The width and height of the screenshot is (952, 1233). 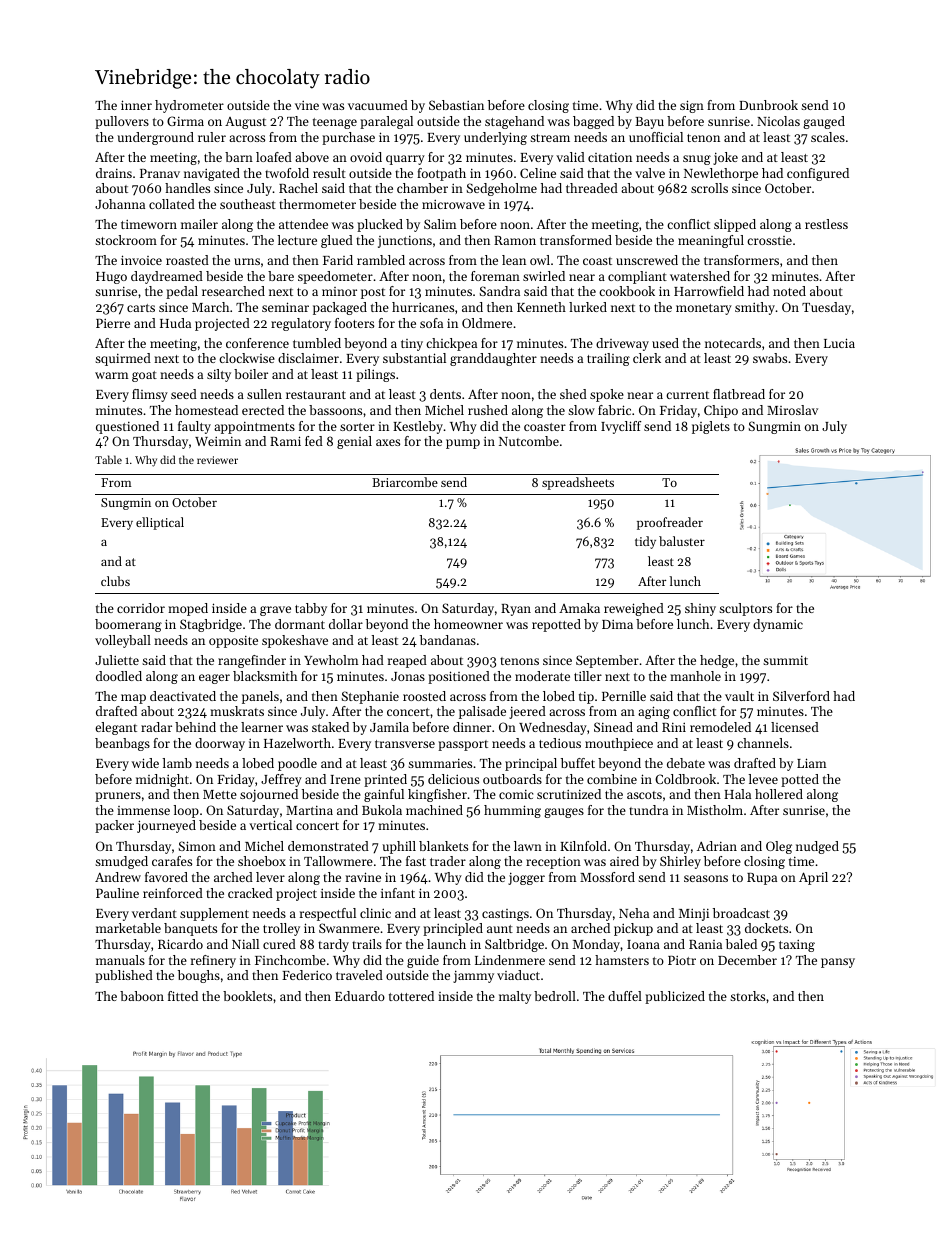 I want to click on lecture, so click(x=297, y=240).
